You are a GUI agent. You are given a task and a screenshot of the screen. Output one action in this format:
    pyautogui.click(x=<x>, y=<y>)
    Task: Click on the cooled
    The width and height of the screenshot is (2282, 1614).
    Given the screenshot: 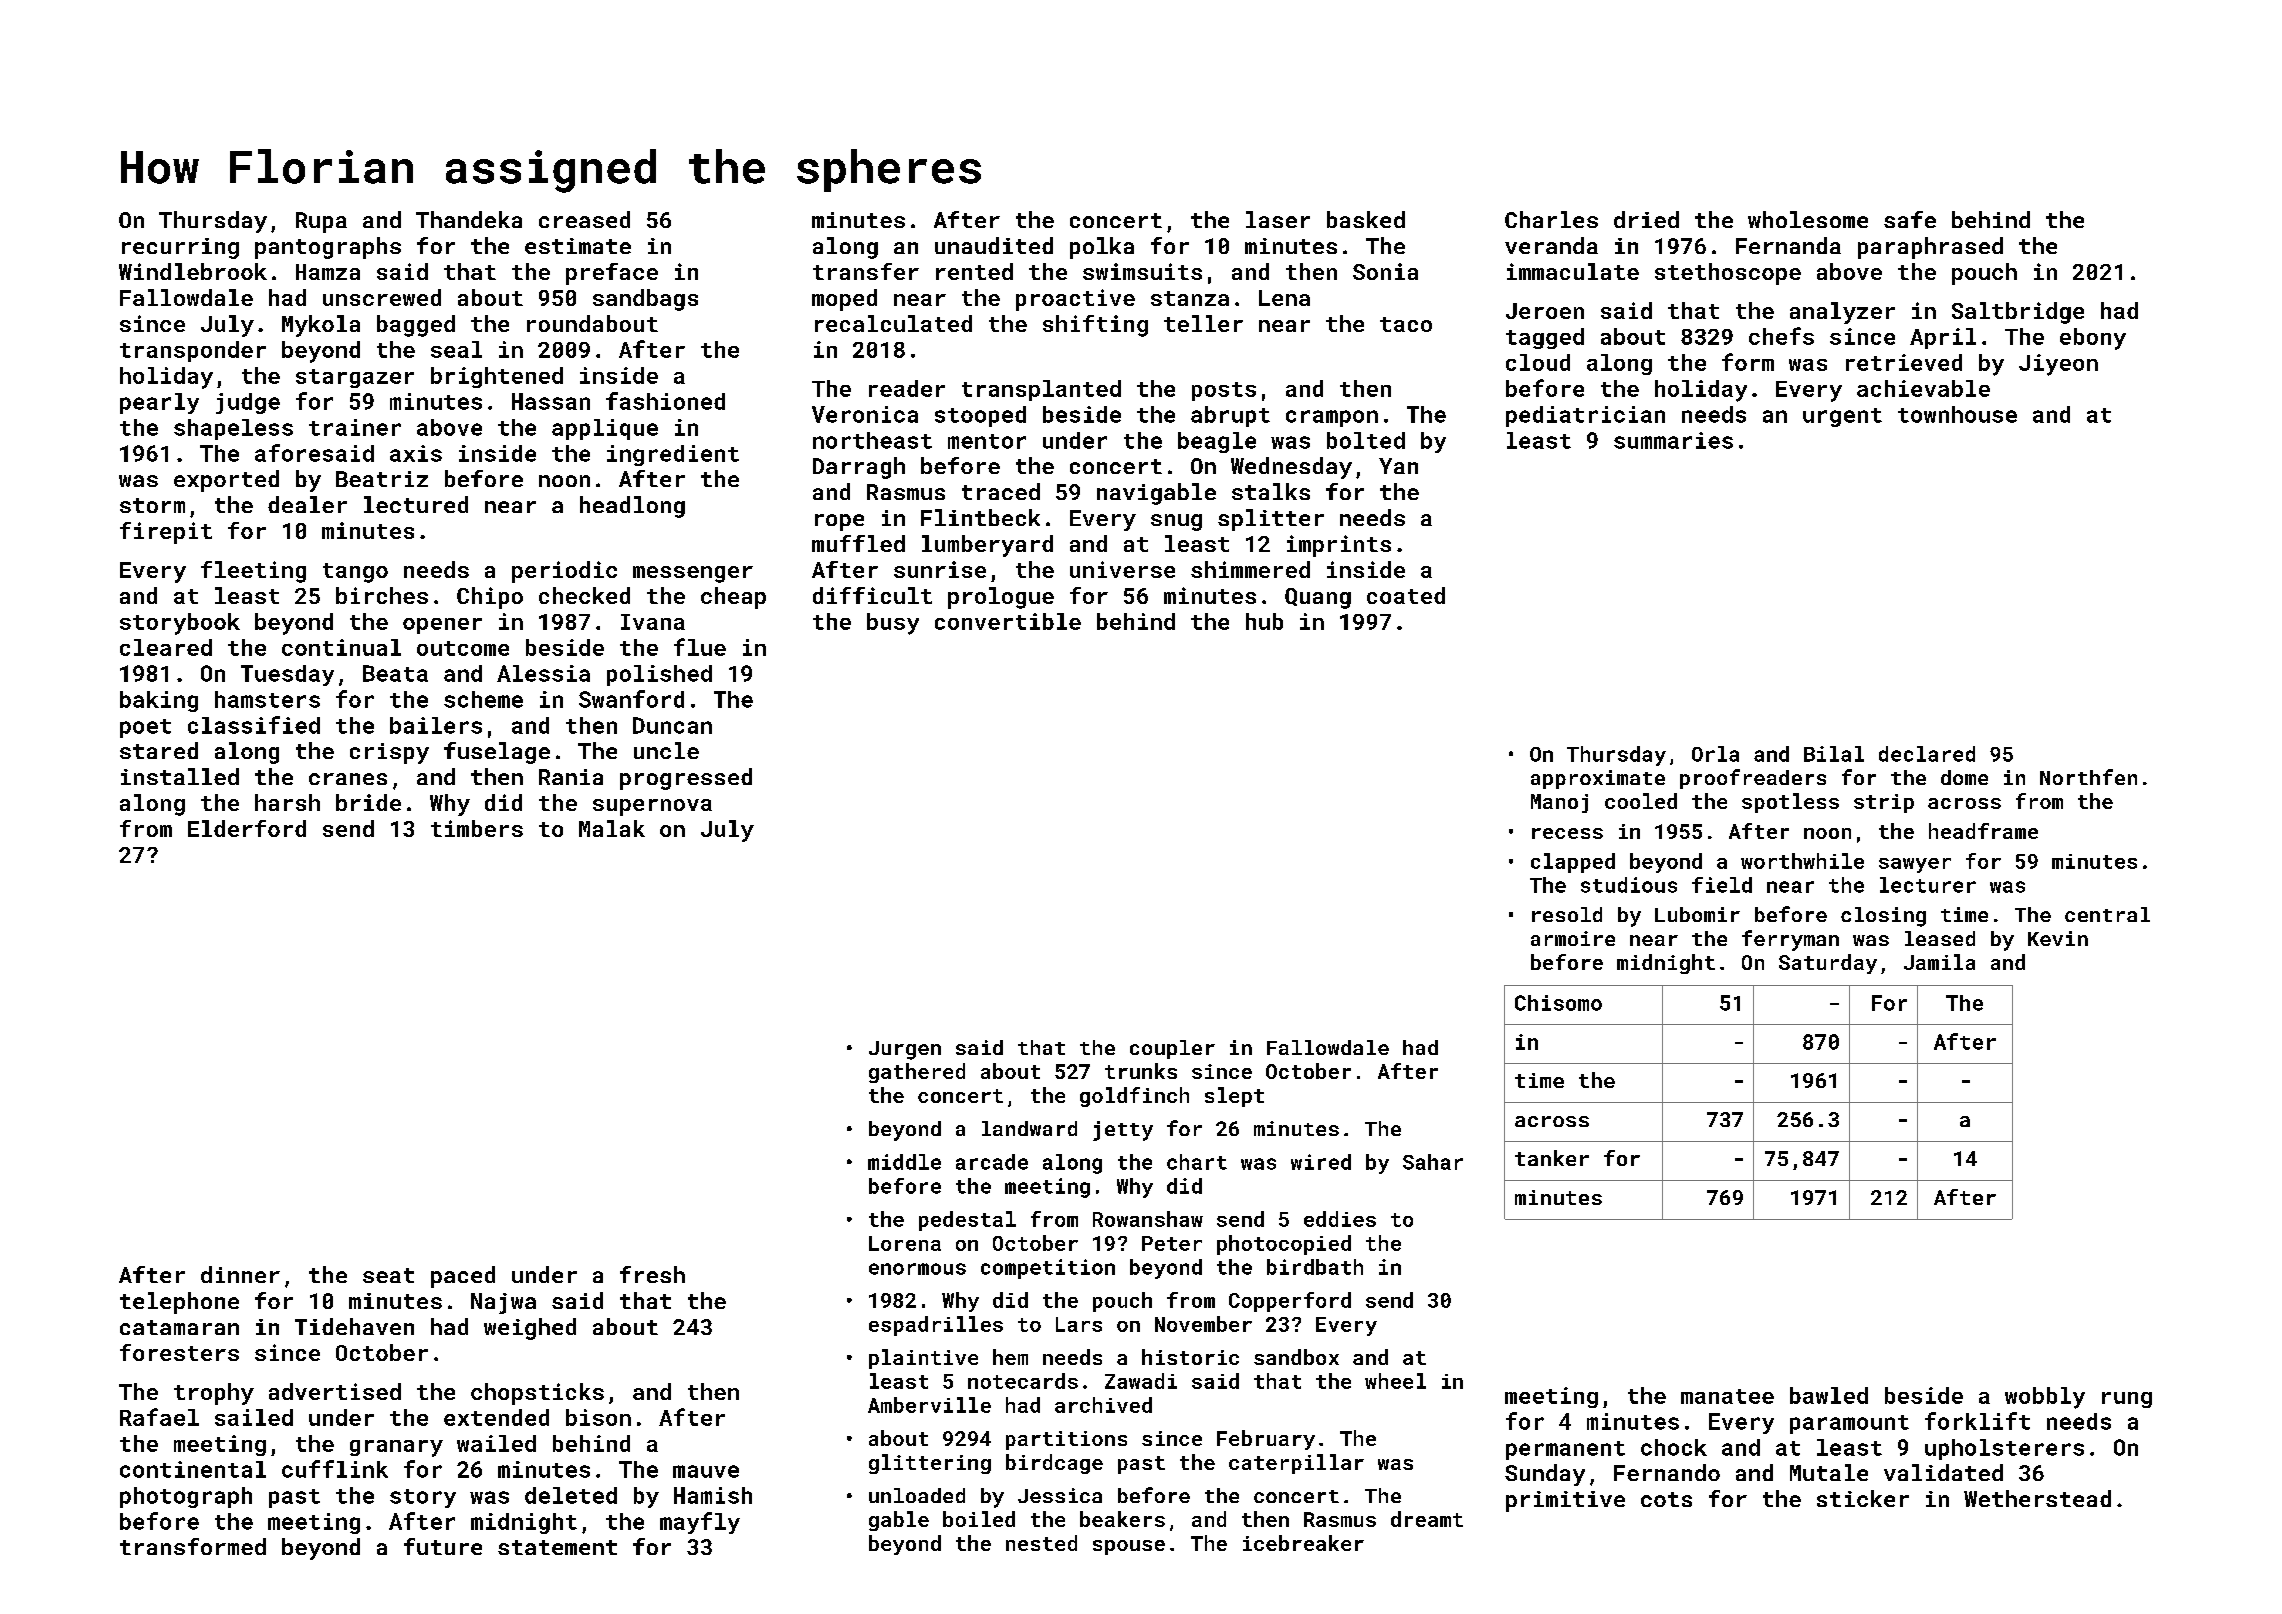 What is the action you would take?
    pyautogui.click(x=1641, y=801)
